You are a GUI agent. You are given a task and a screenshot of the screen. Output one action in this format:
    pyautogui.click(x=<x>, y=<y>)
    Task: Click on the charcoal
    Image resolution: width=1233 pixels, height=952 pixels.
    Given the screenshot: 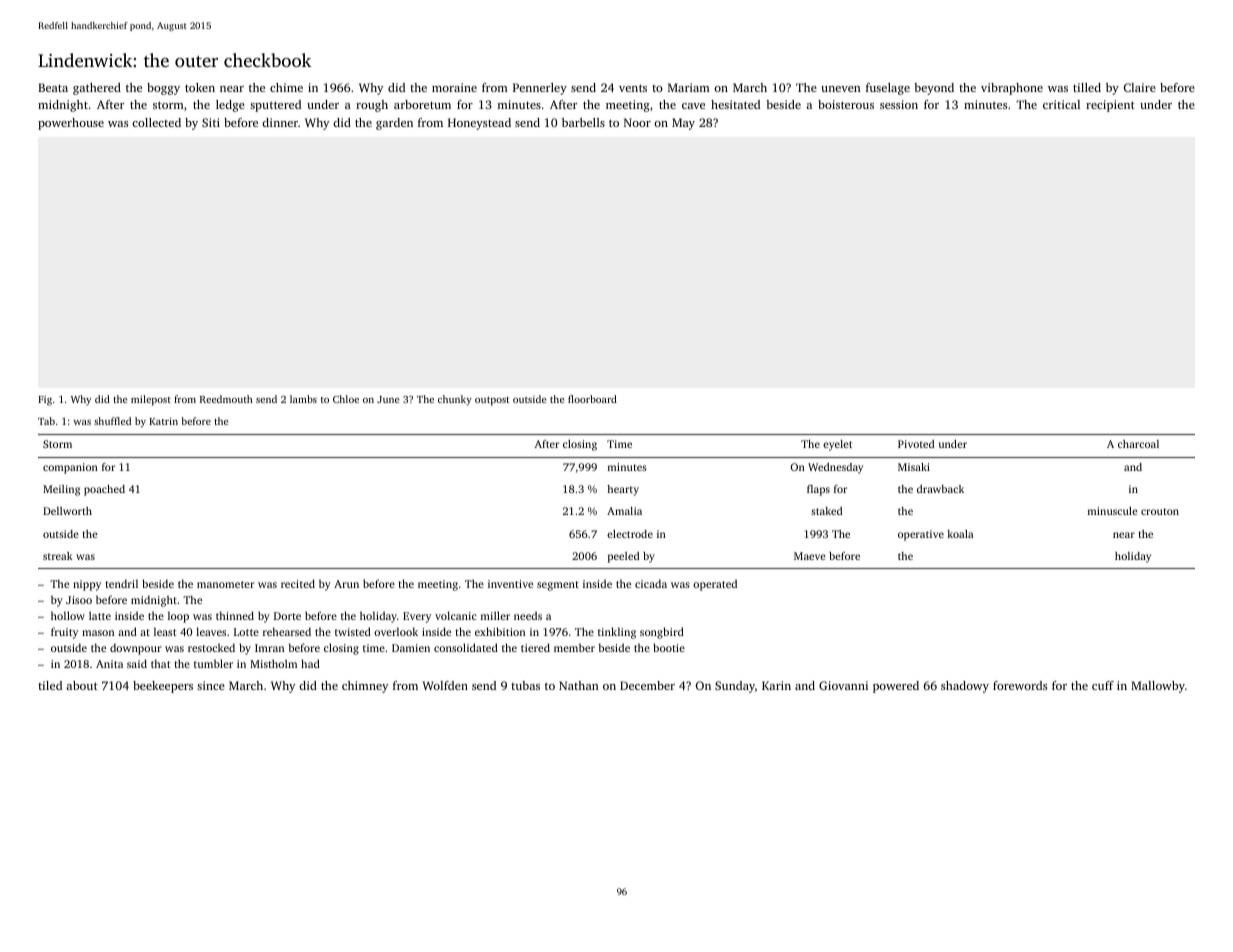 What is the action you would take?
    pyautogui.click(x=1138, y=444)
